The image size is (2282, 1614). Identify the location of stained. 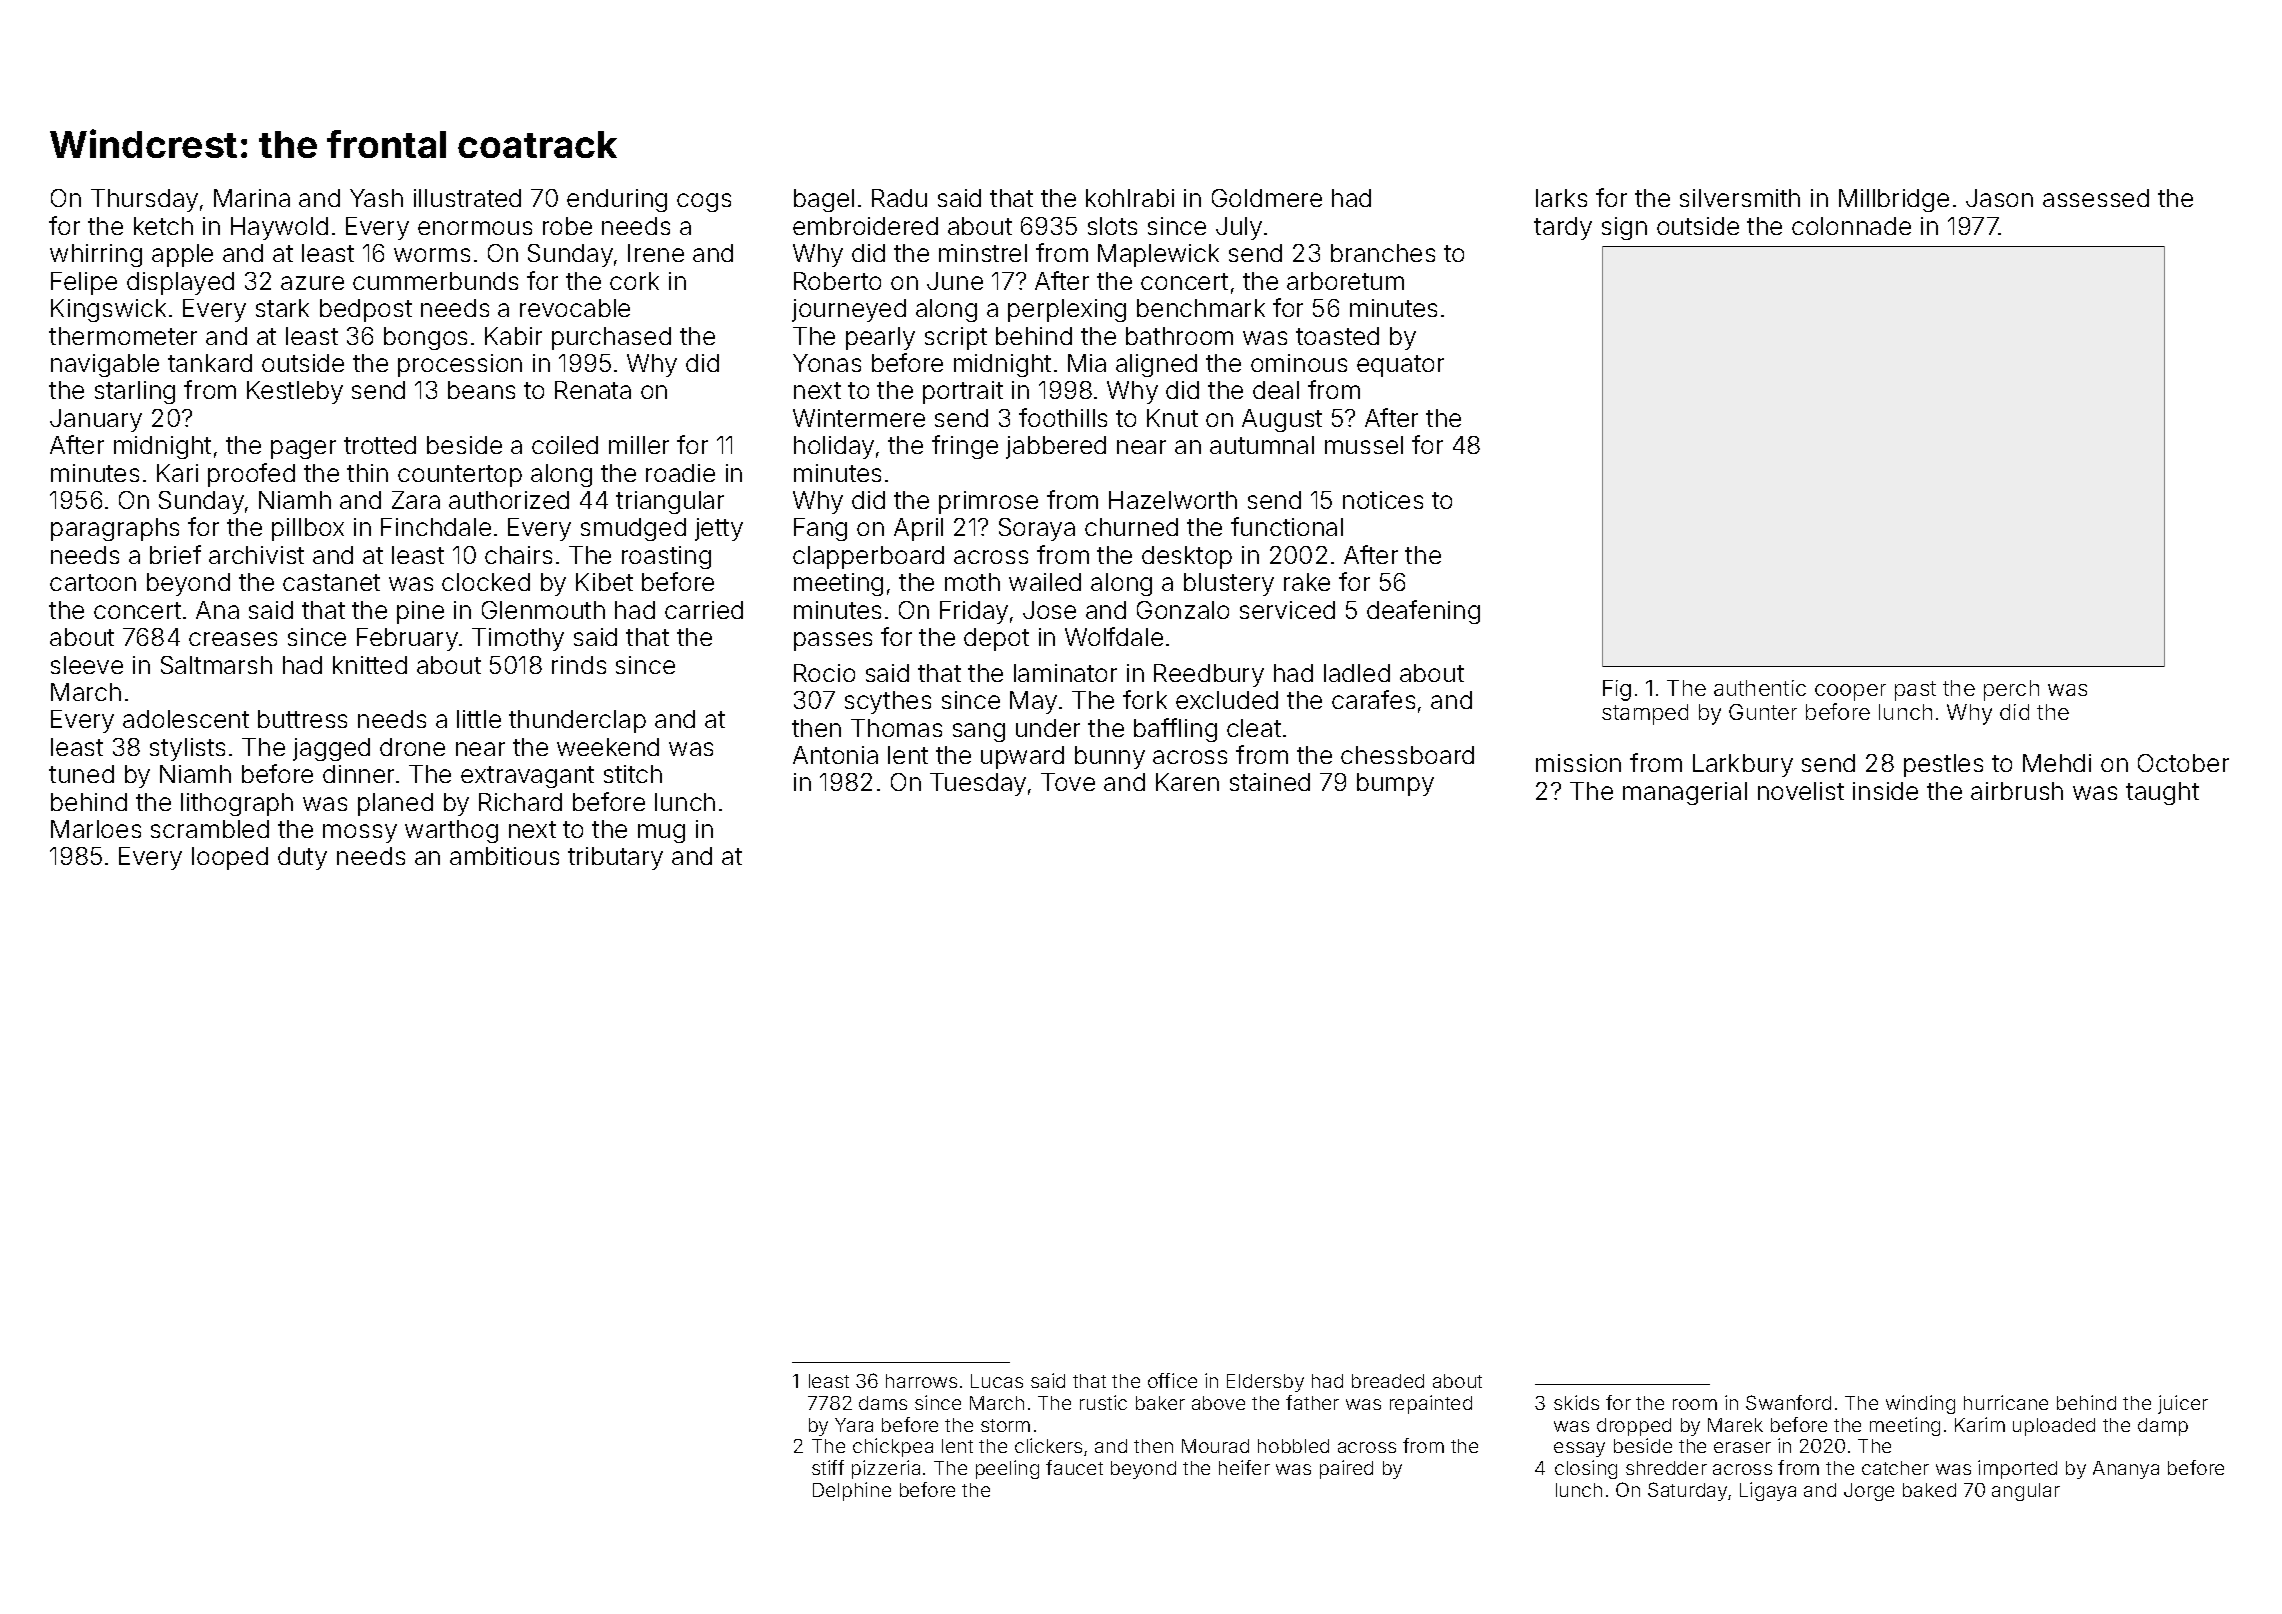
(1270, 782).
